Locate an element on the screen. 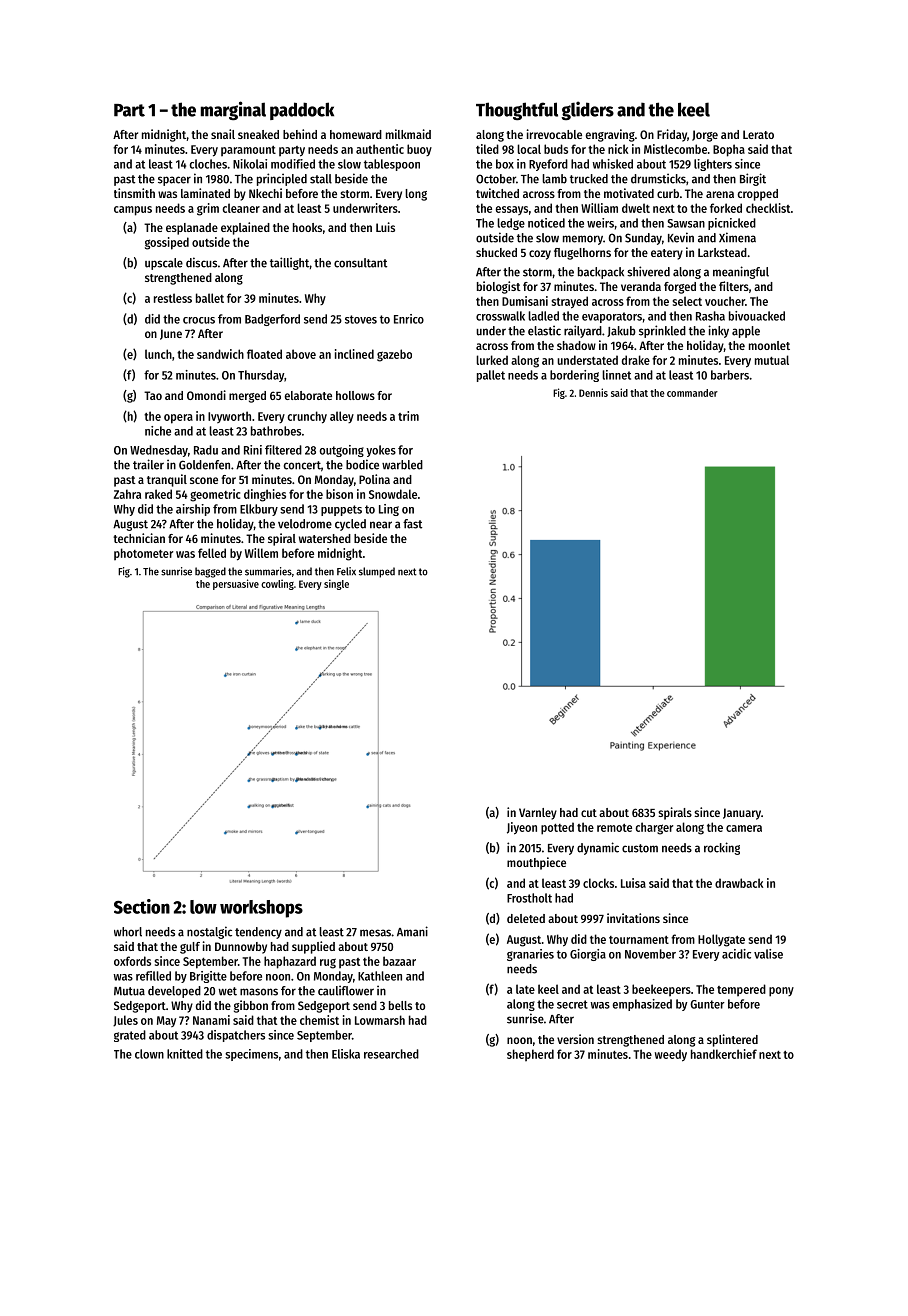 This screenshot has width=908, height=1316. grated is located at coordinates (130, 1036).
